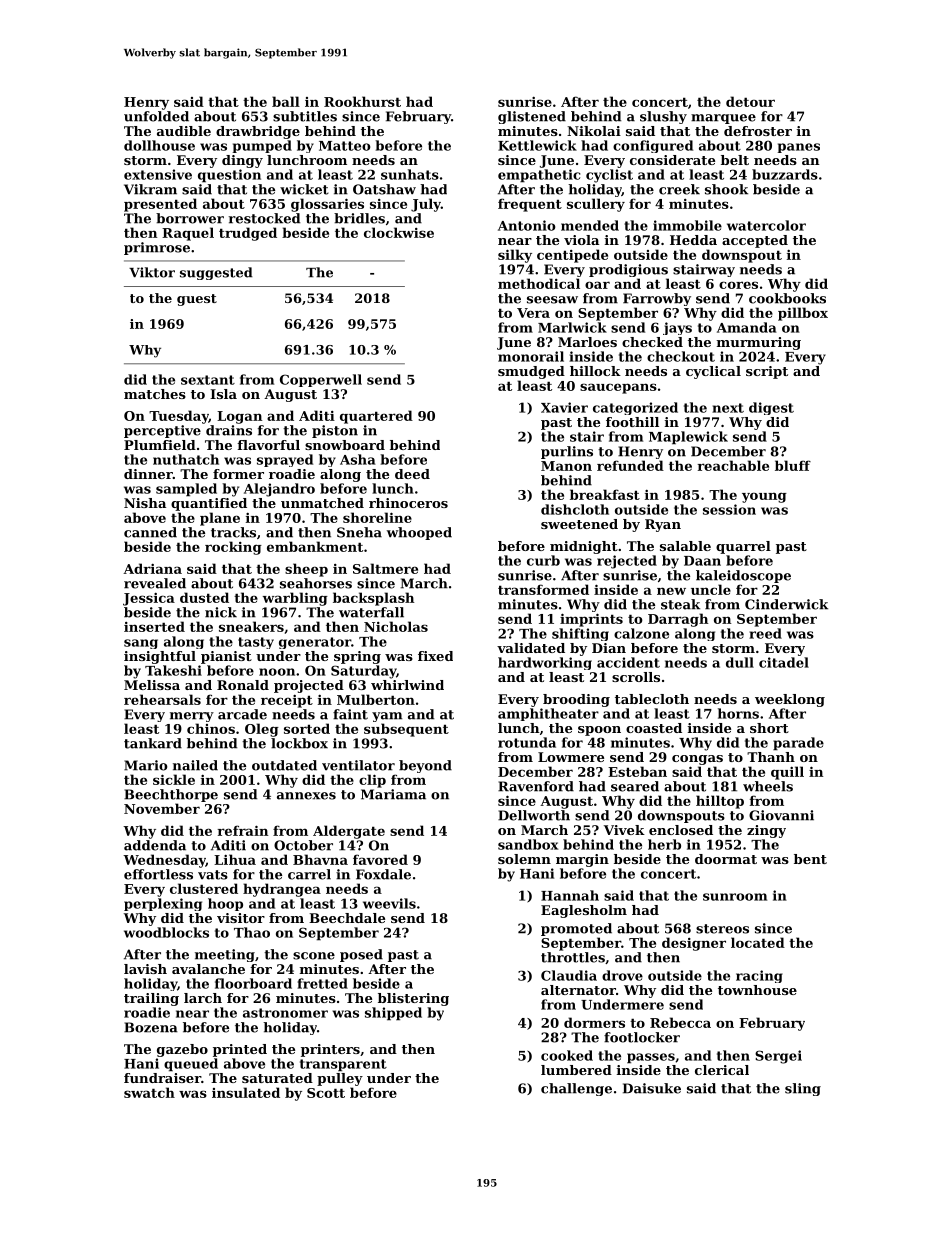 Image resolution: width=952 pixels, height=1233 pixels. I want to click on deed, so click(412, 474).
